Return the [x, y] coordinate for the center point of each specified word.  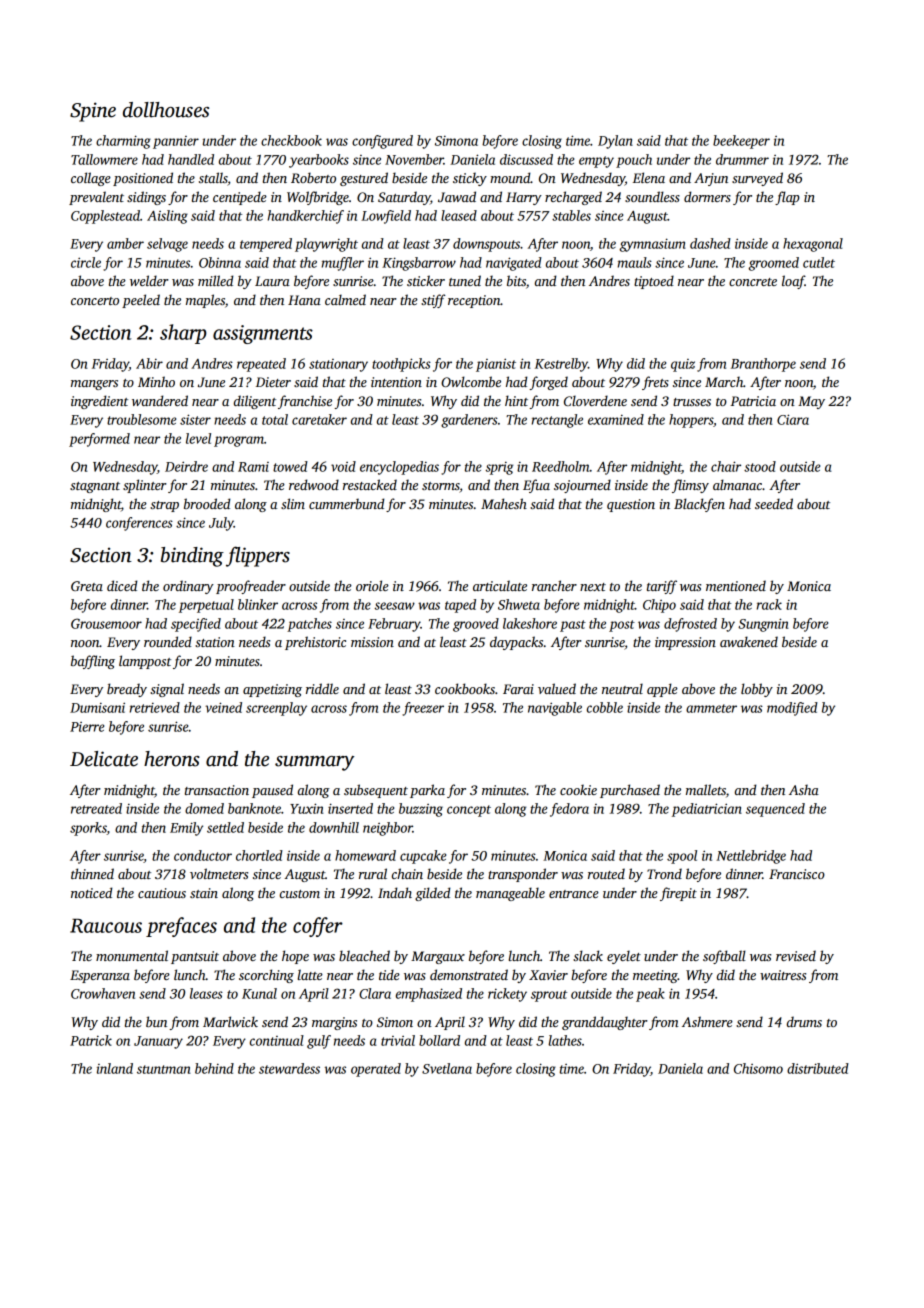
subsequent [376, 791]
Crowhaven [103, 993]
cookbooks [465, 688]
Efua [536, 486]
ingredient [99, 402]
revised [796, 955]
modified [792, 709]
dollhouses [166, 110]
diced [122, 585]
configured [382, 142]
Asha [804, 789]
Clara [375, 993]
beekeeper [741, 142]
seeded [774, 503]
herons [172, 759]
